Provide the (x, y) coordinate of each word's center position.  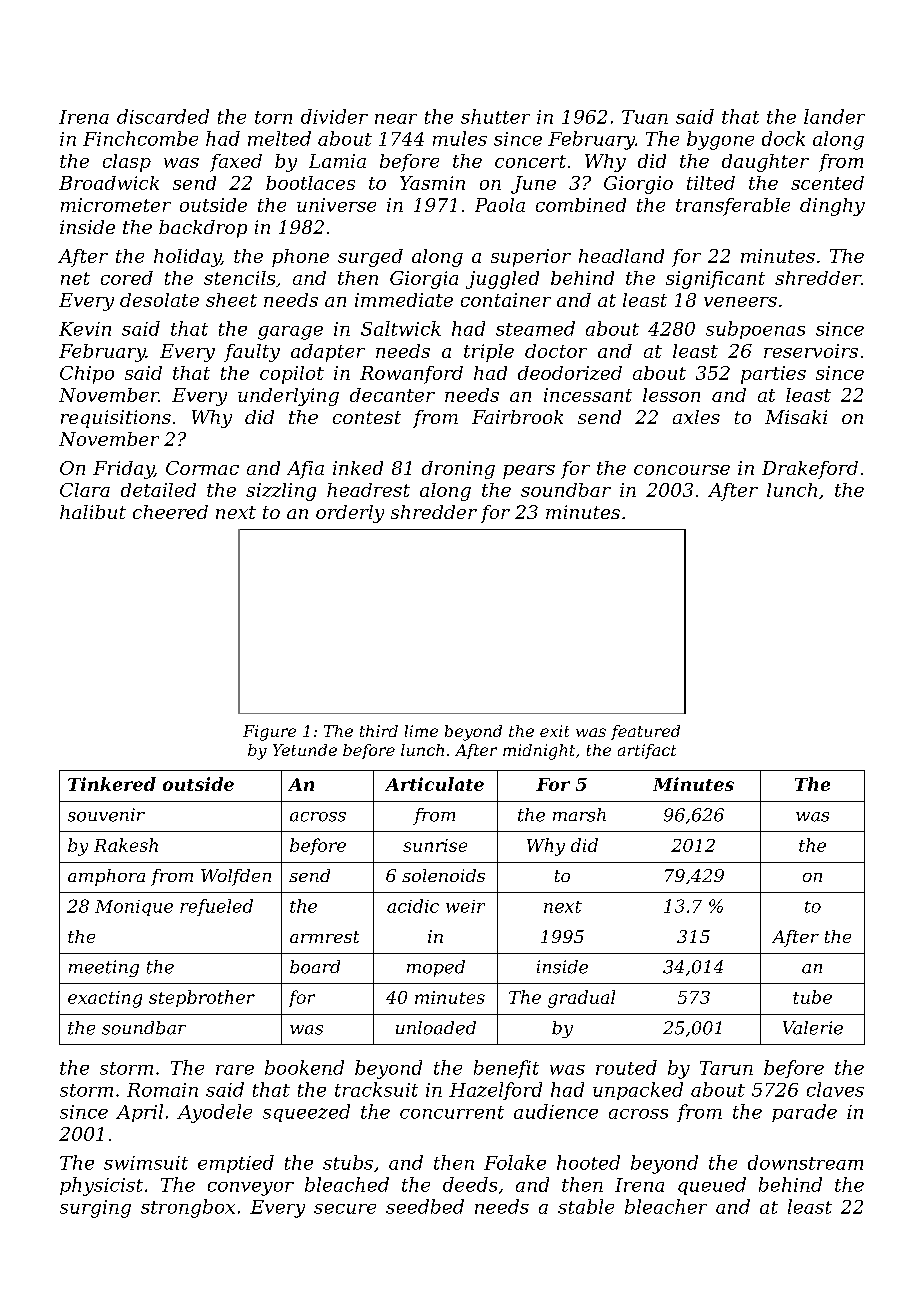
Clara (85, 490)
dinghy (832, 207)
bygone (720, 140)
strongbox (188, 1208)
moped (436, 968)
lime (421, 731)
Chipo (87, 375)
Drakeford (810, 470)
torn (273, 117)
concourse (682, 470)
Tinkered (112, 784)
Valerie (813, 1028)
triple (489, 353)
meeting (104, 968)
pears (529, 472)
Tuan (645, 117)
